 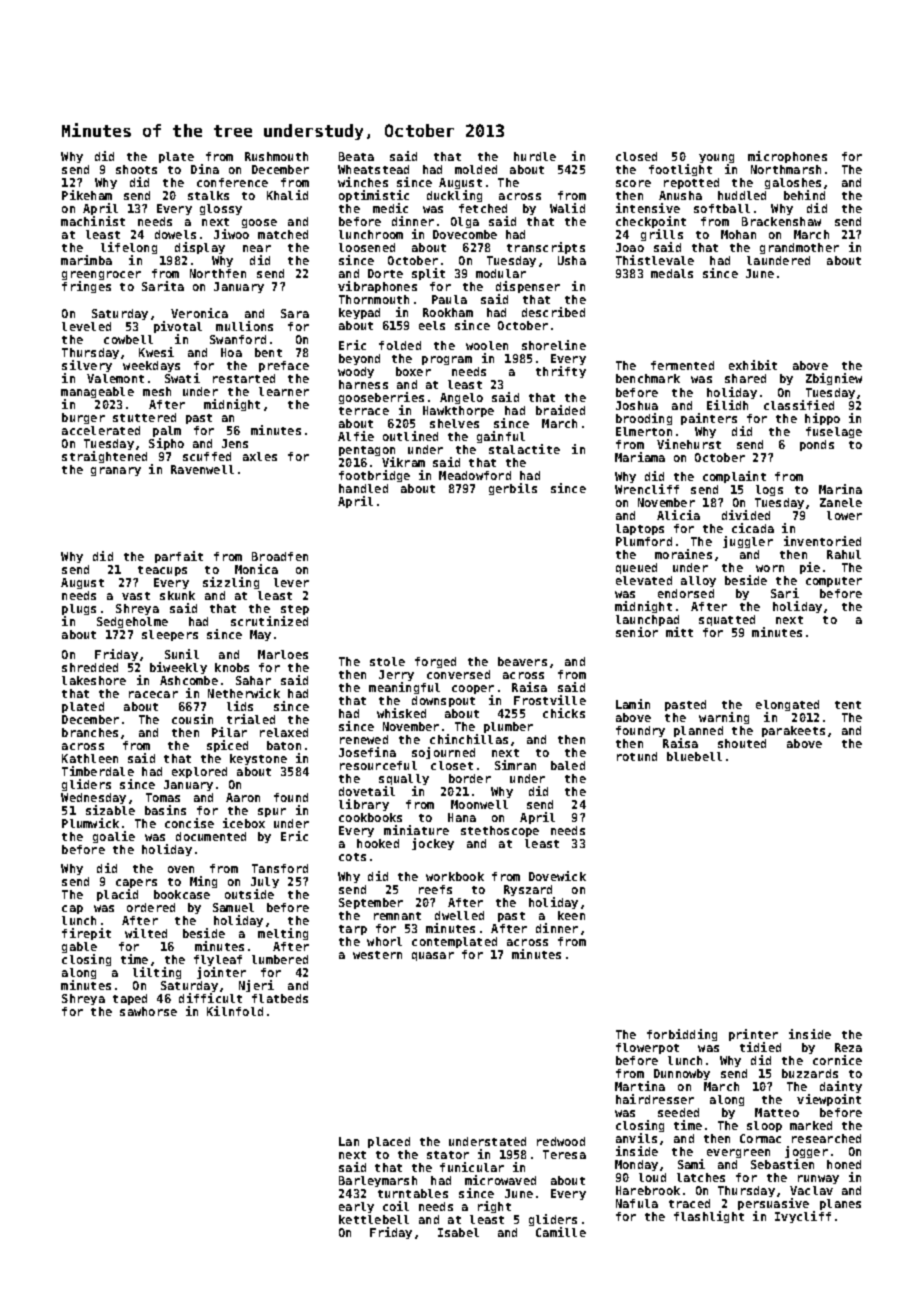 I want to click on sawhorse, so click(x=148, y=1011).
